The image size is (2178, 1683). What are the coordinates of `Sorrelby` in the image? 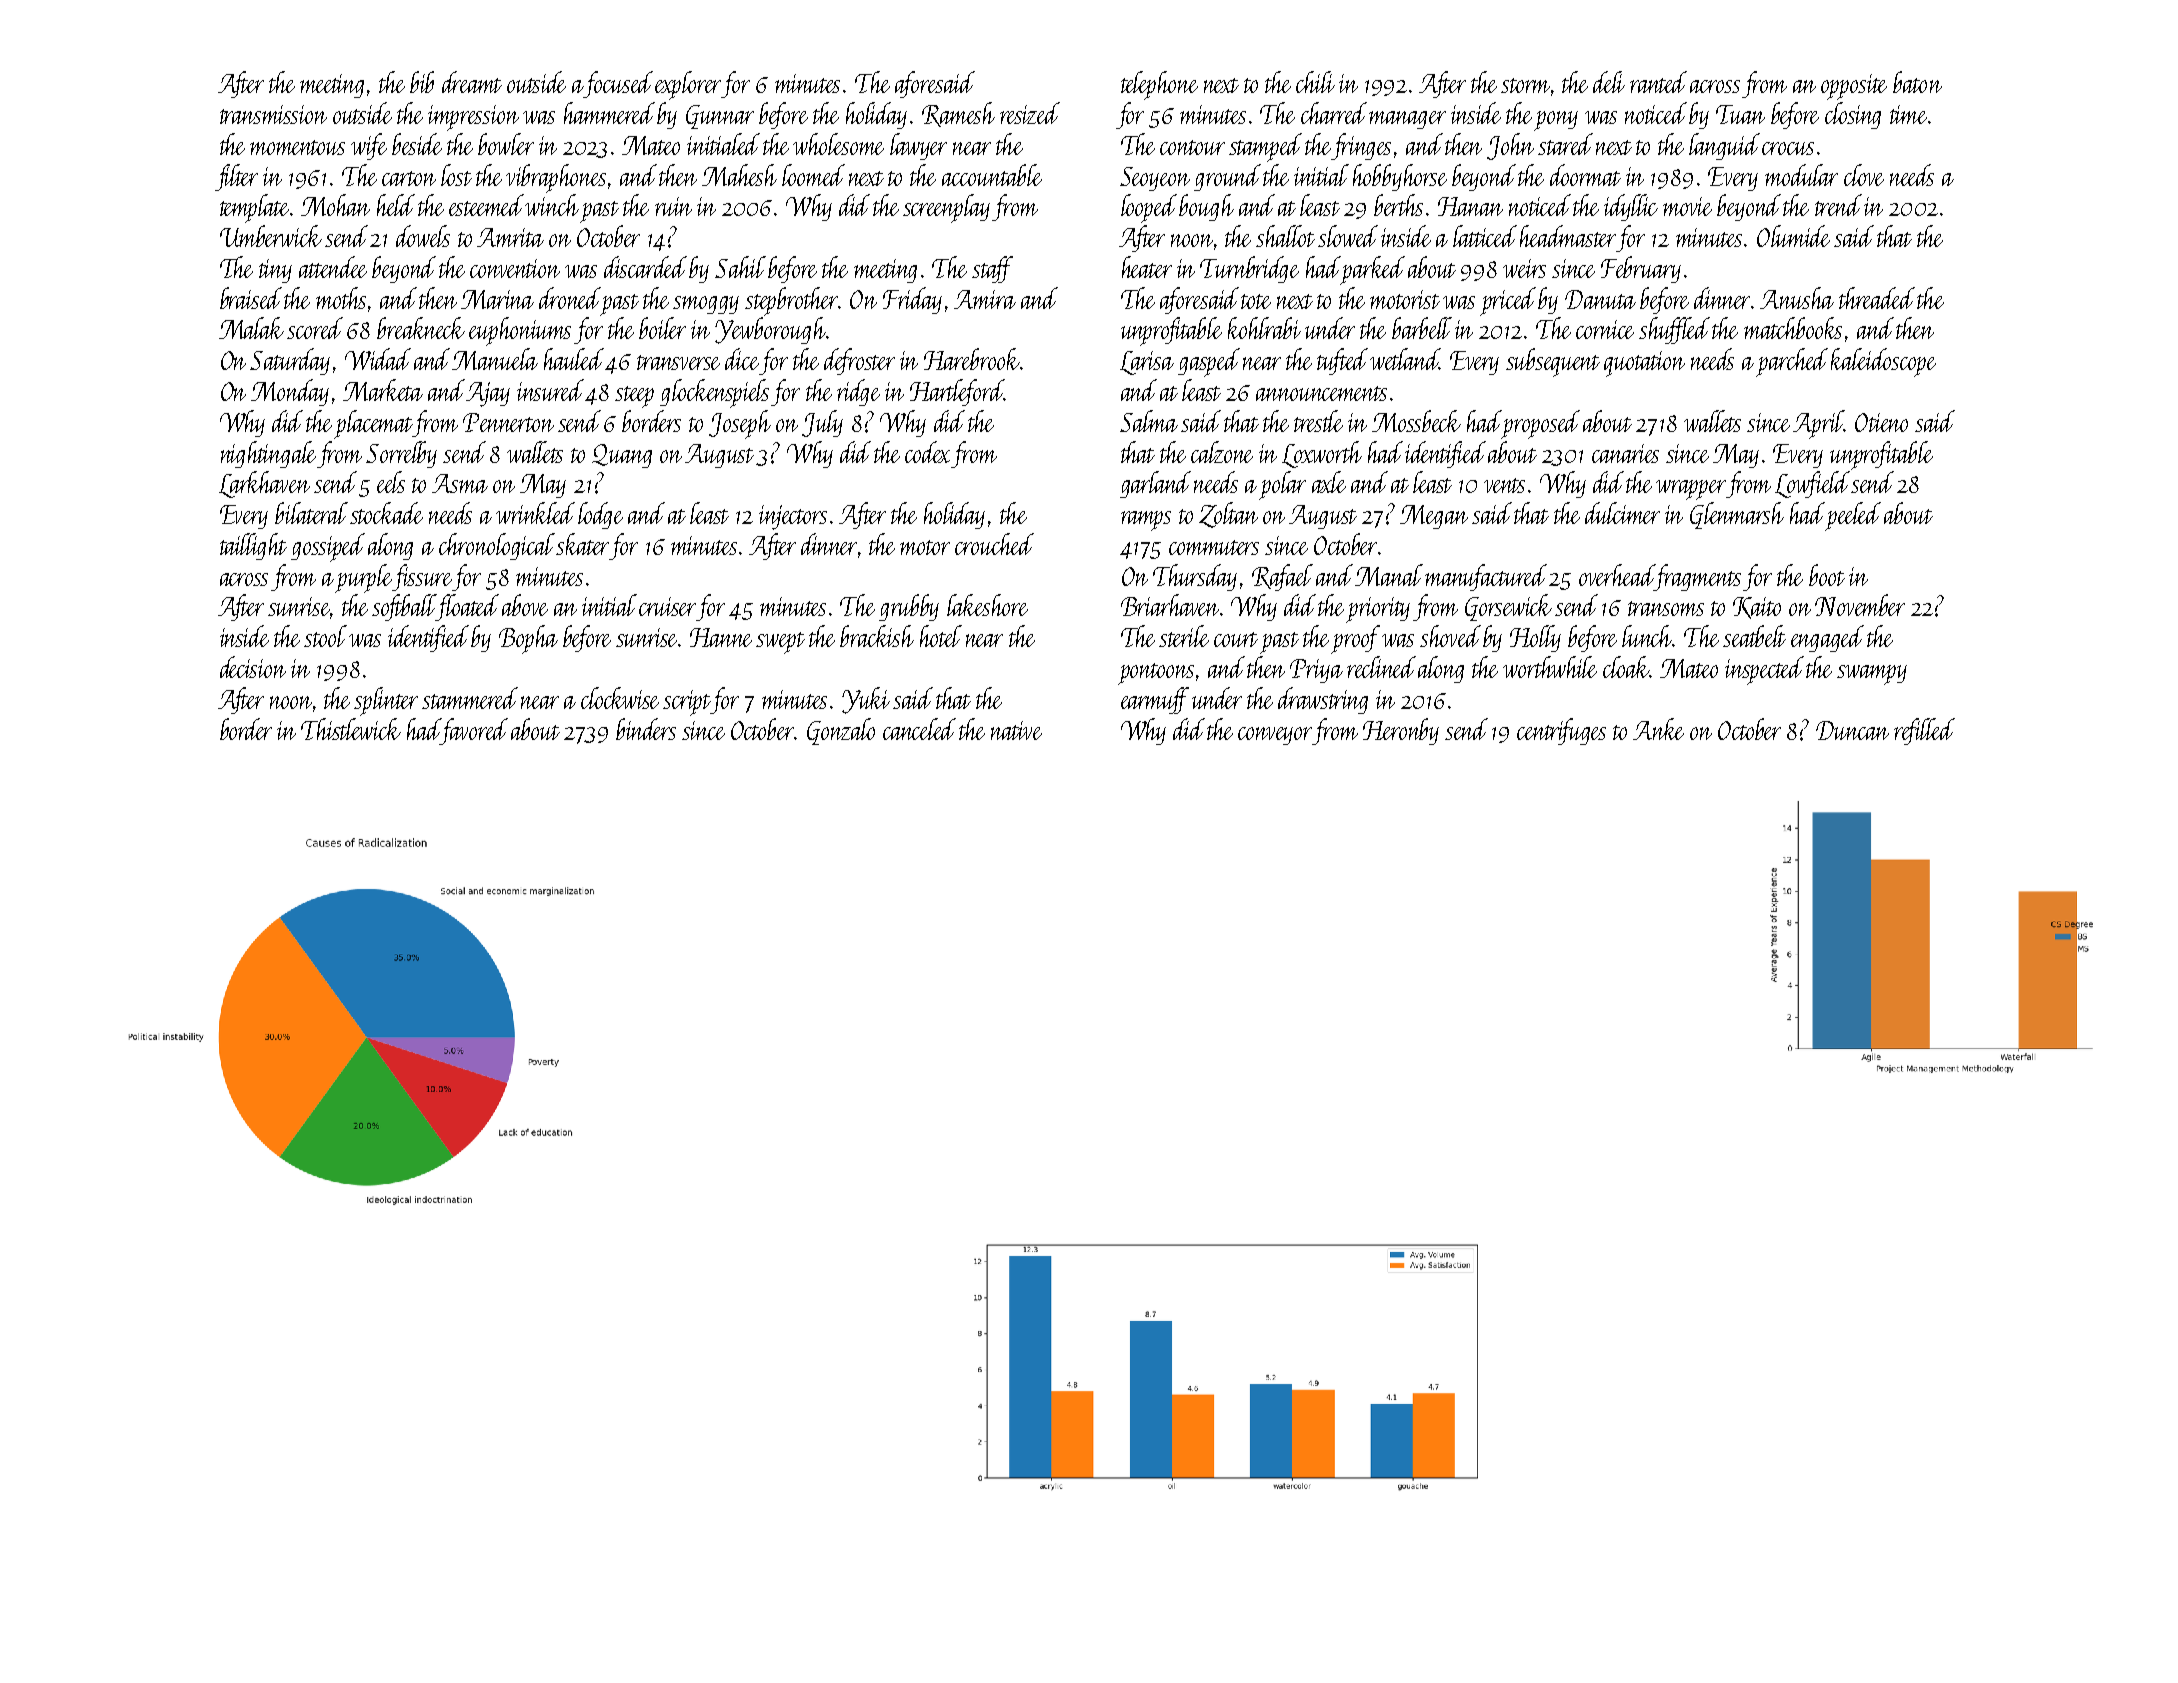 It's located at (401, 454).
